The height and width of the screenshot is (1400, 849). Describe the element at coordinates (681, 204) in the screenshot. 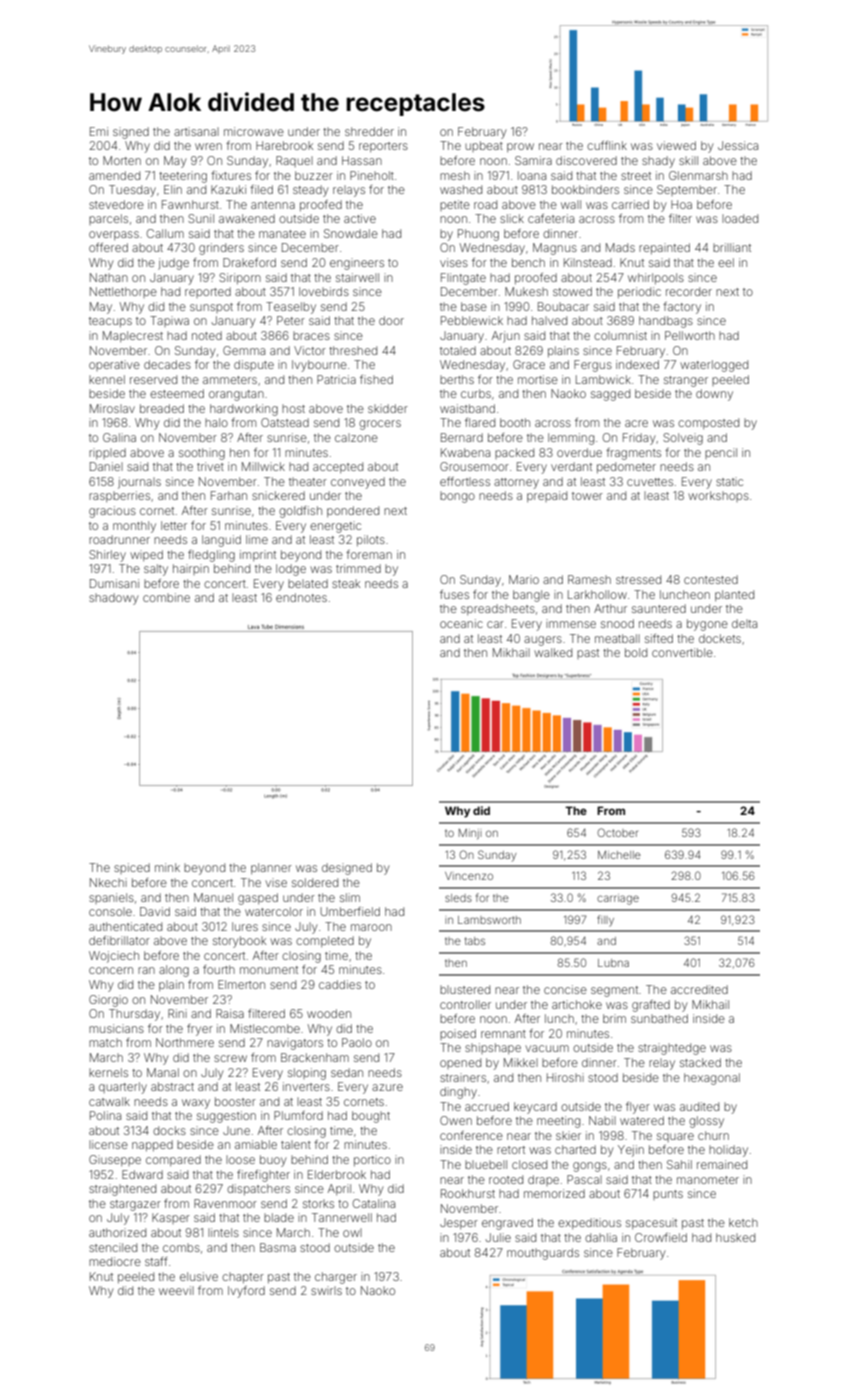

I see `Hoa` at that location.
